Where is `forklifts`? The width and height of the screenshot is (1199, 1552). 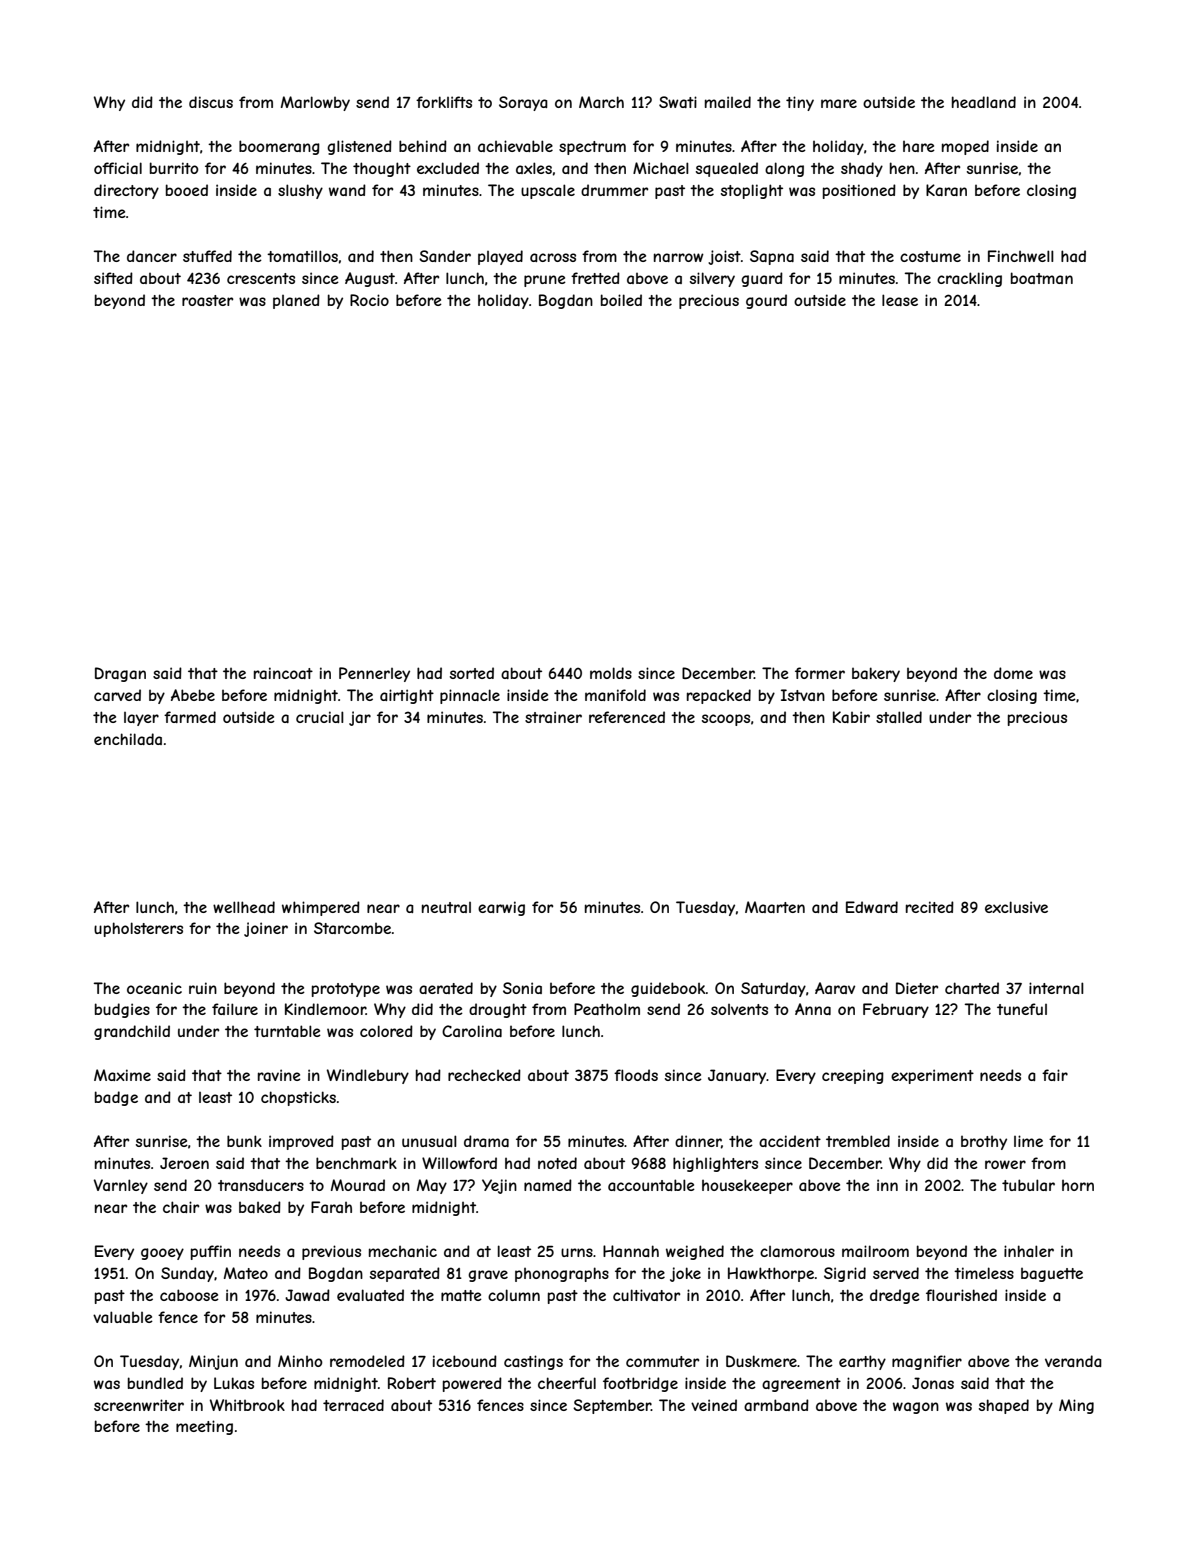 forklifts is located at coordinates (444, 102).
